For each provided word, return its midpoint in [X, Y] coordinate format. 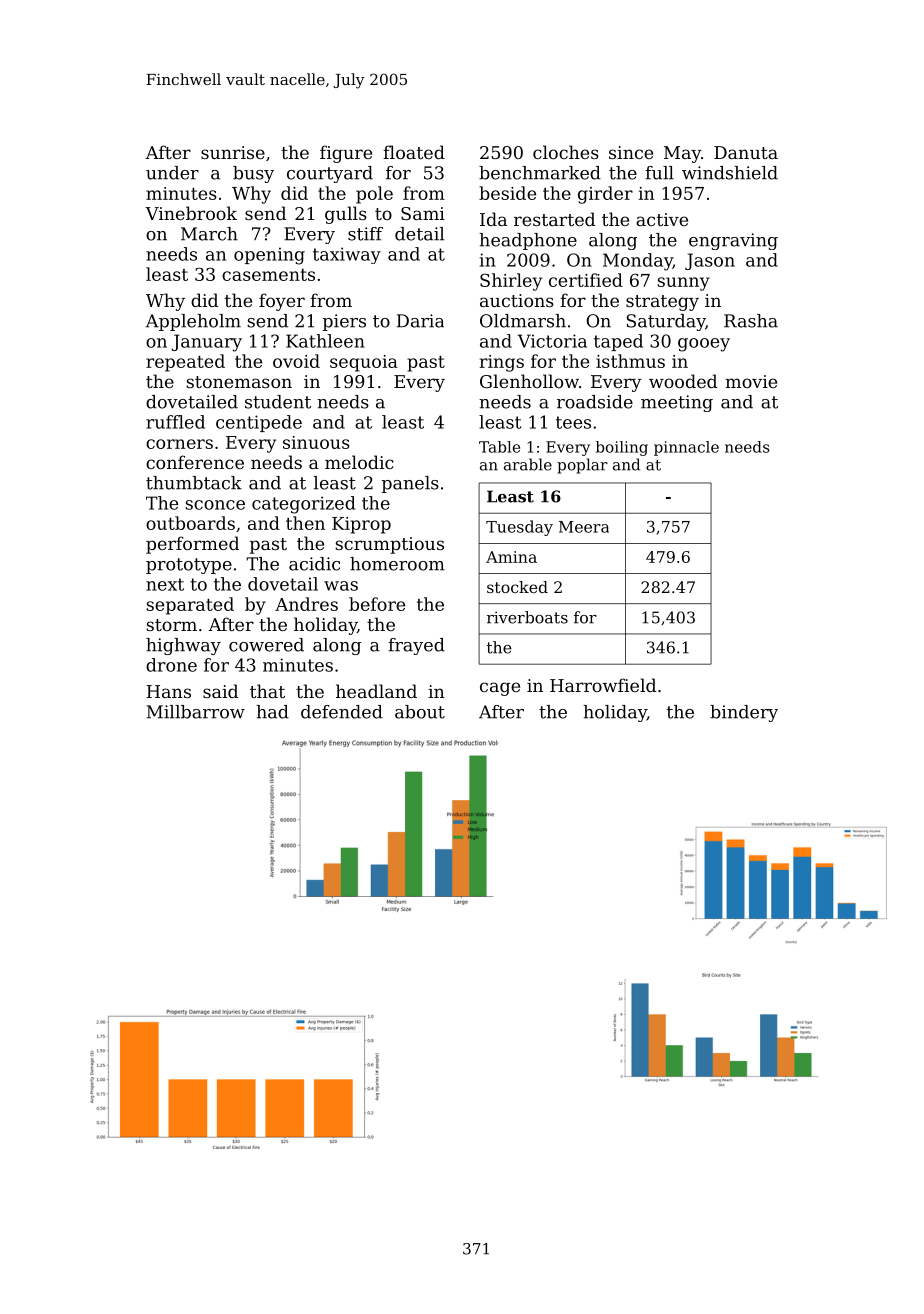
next [165, 584]
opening [269, 256]
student [278, 402]
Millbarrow [196, 712]
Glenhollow [529, 381]
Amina [511, 557]
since [631, 152]
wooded [683, 381]
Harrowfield [603, 685]
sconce [215, 505]
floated [414, 152]
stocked [517, 587]
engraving [733, 241]
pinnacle [686, 448]
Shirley [511, 282]
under [172, 173]
